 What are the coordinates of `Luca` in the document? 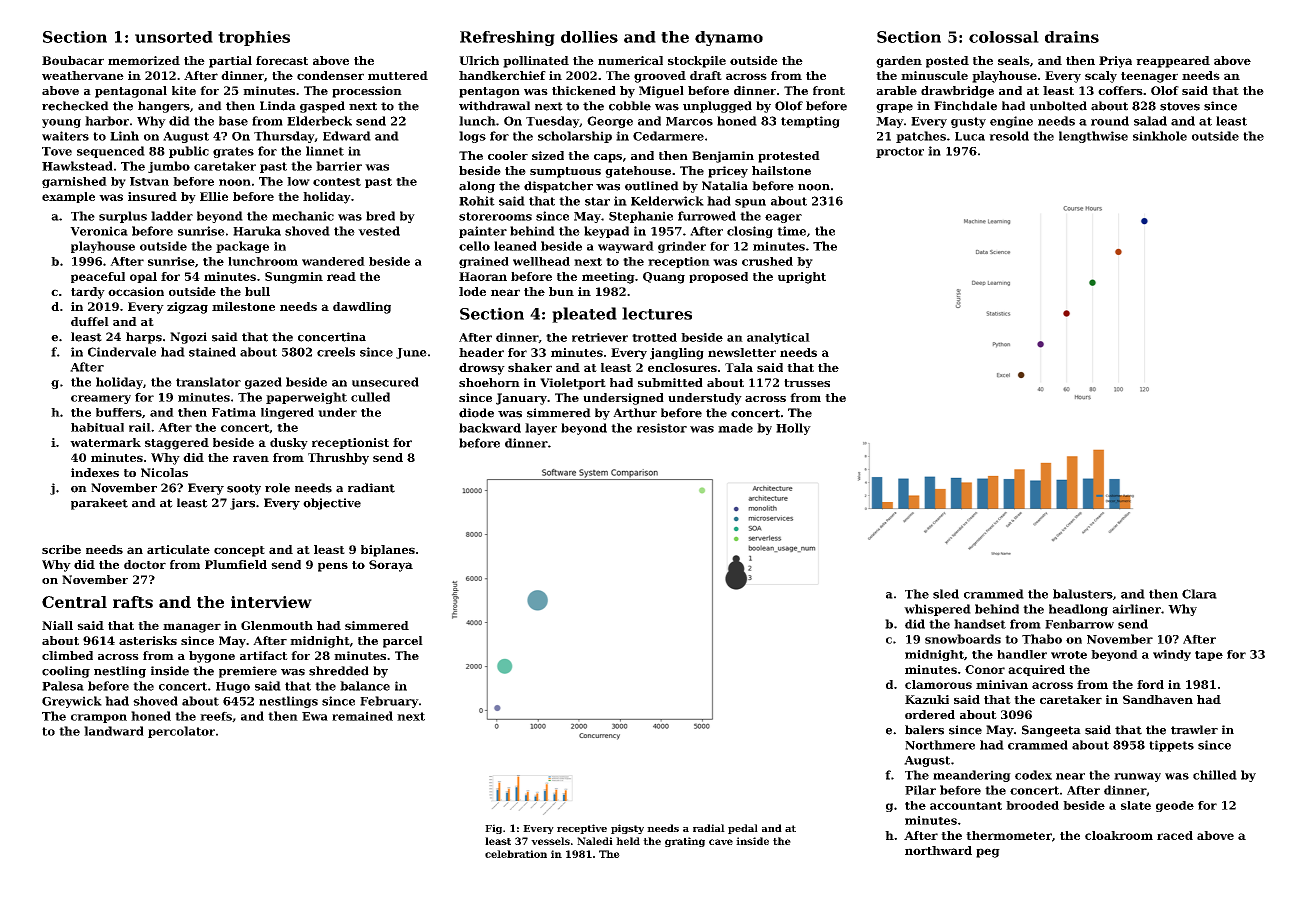 It's located at (970, 136).
